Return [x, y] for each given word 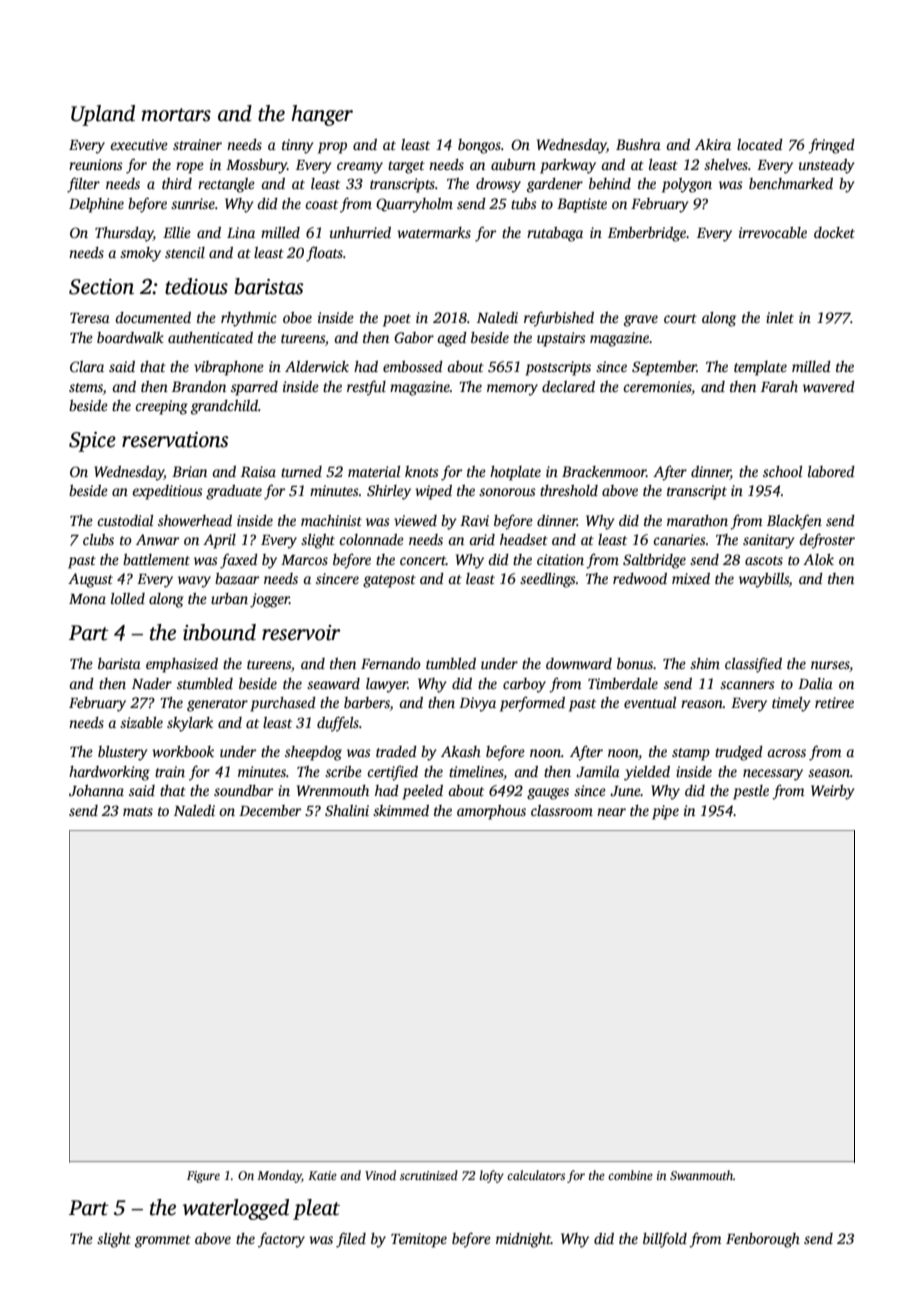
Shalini [347, 810]
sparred [254, 388]
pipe [665, 812]
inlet [780, 317]
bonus [635, 663]
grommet [163, 1241]
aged [452, 339]
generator [217, 705]
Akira [713, 144]
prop [332, 148]
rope [190, 168]
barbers [367, 704]
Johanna [96, 790]
